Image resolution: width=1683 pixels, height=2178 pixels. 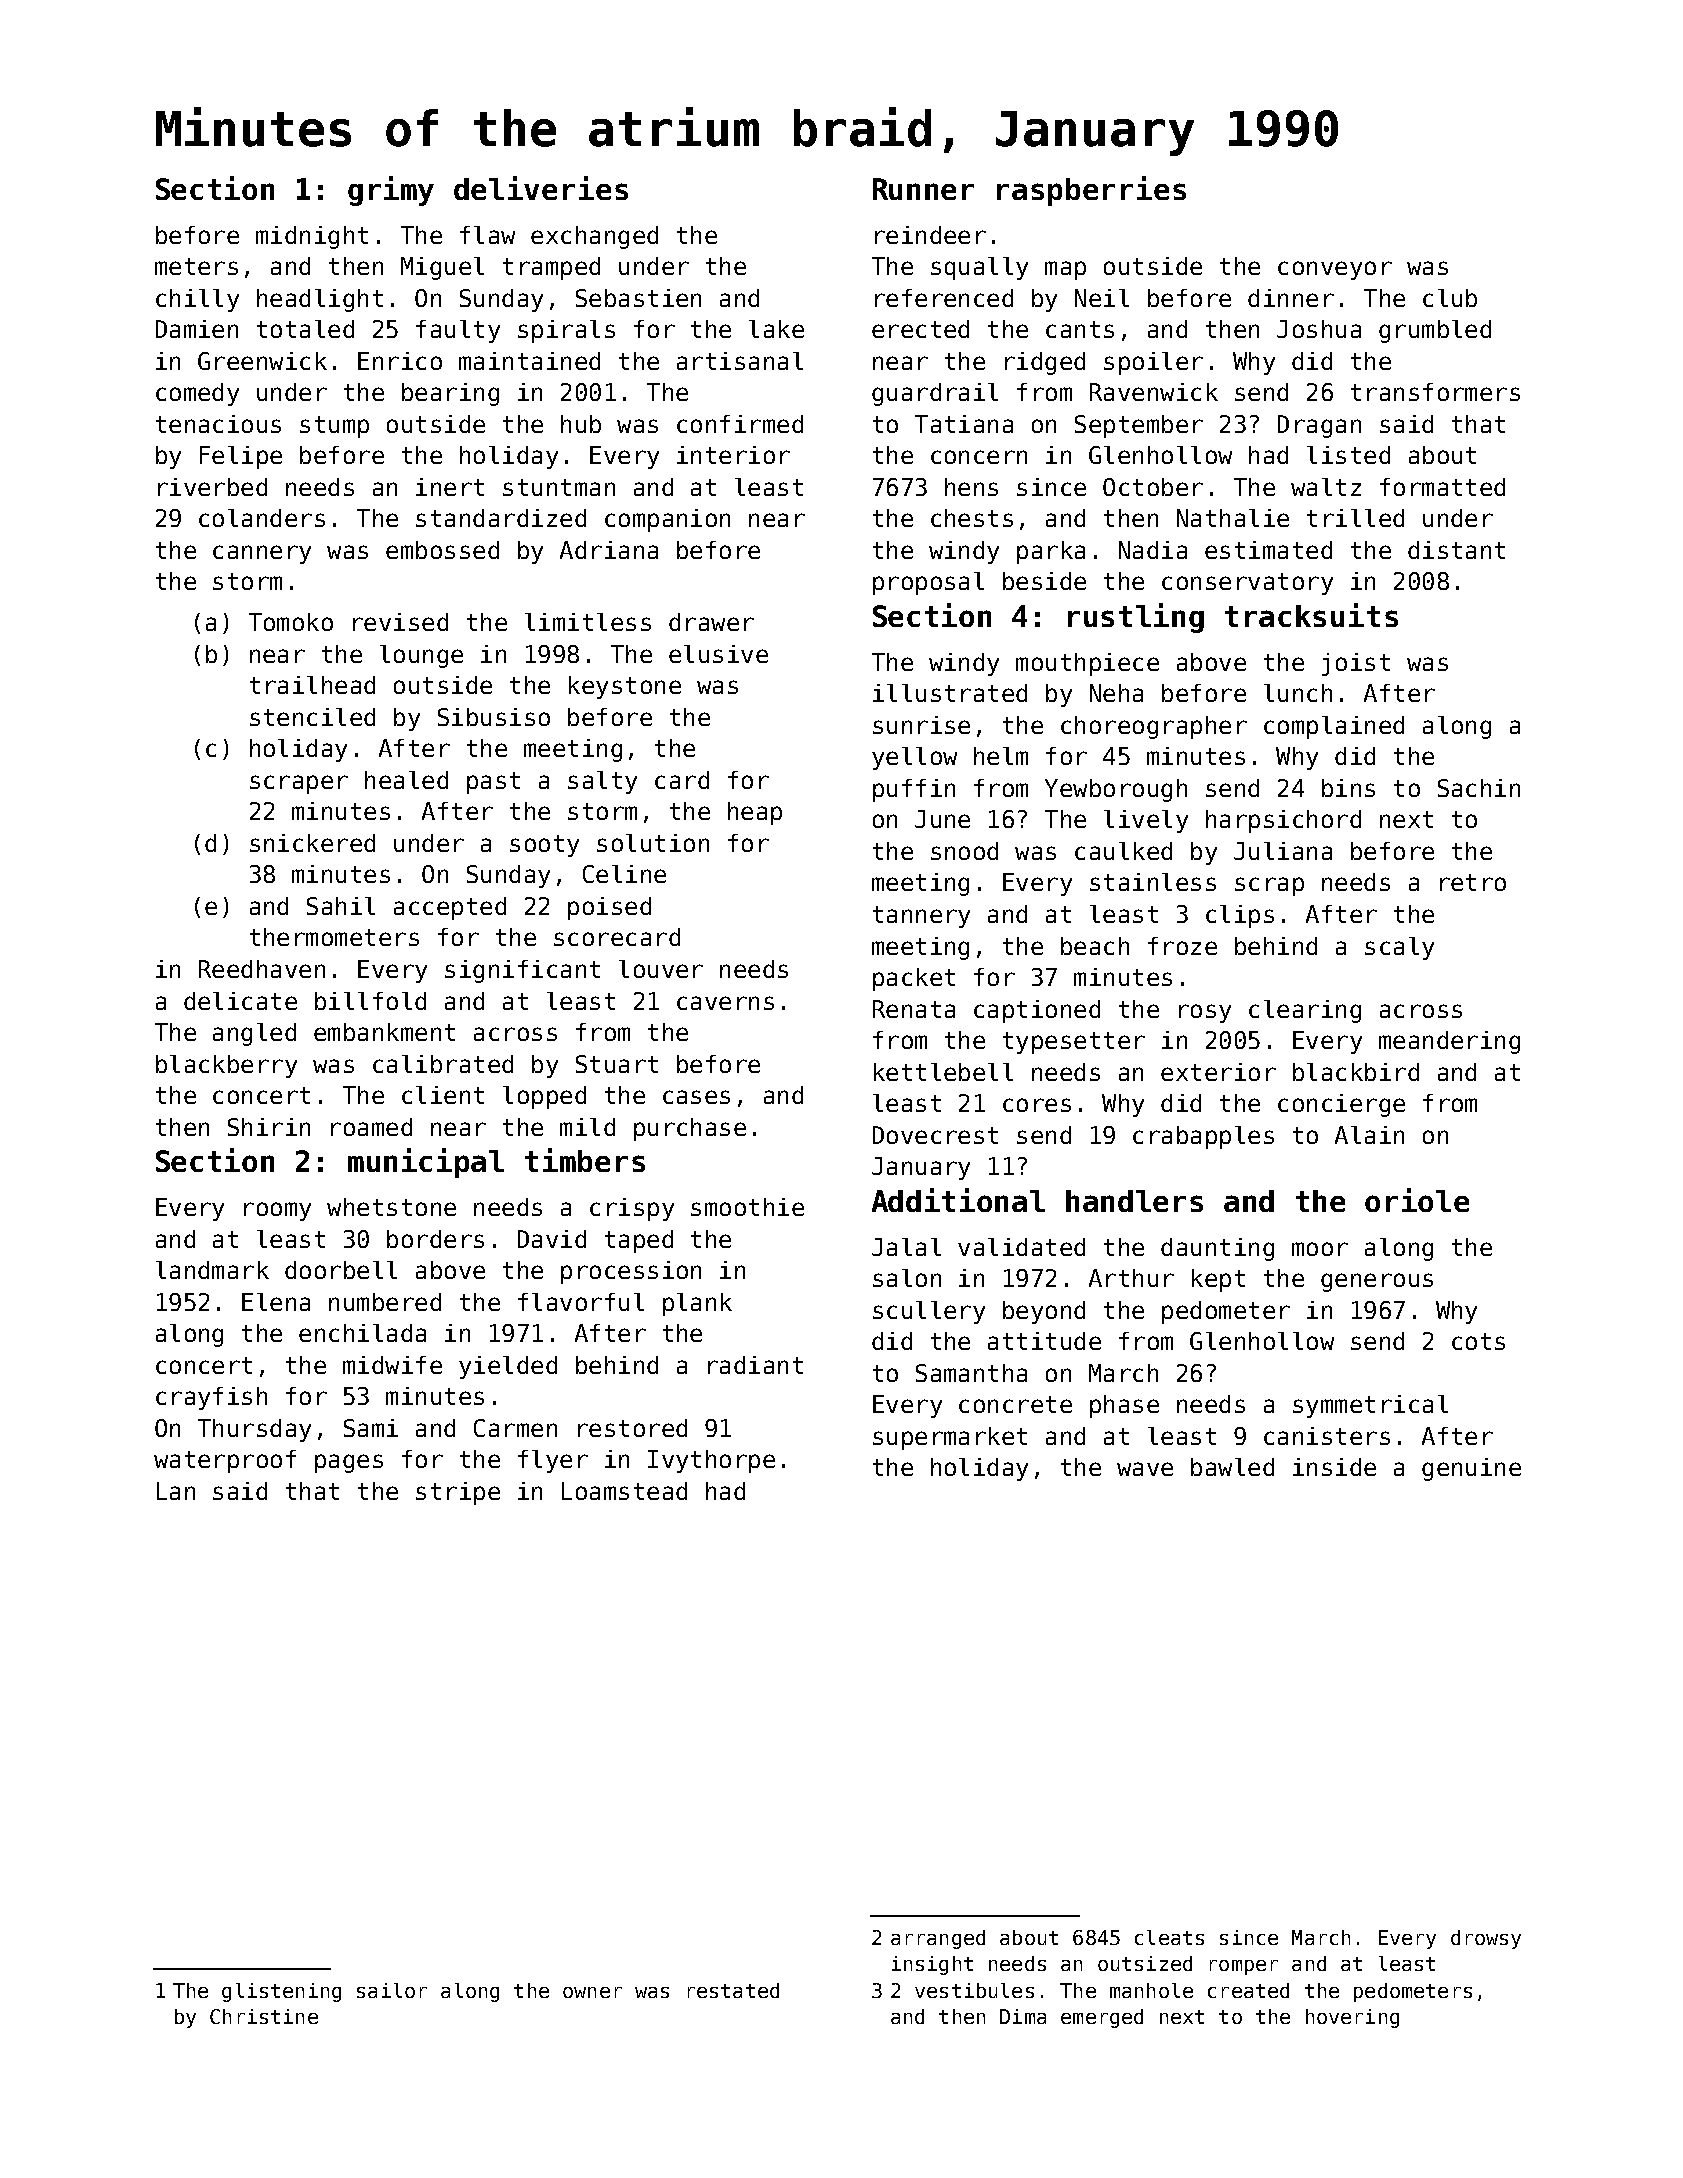 What do you see at coordinates (923, 189) in the screenshot?
I see `Runner` at bounding box center [923, 189].
